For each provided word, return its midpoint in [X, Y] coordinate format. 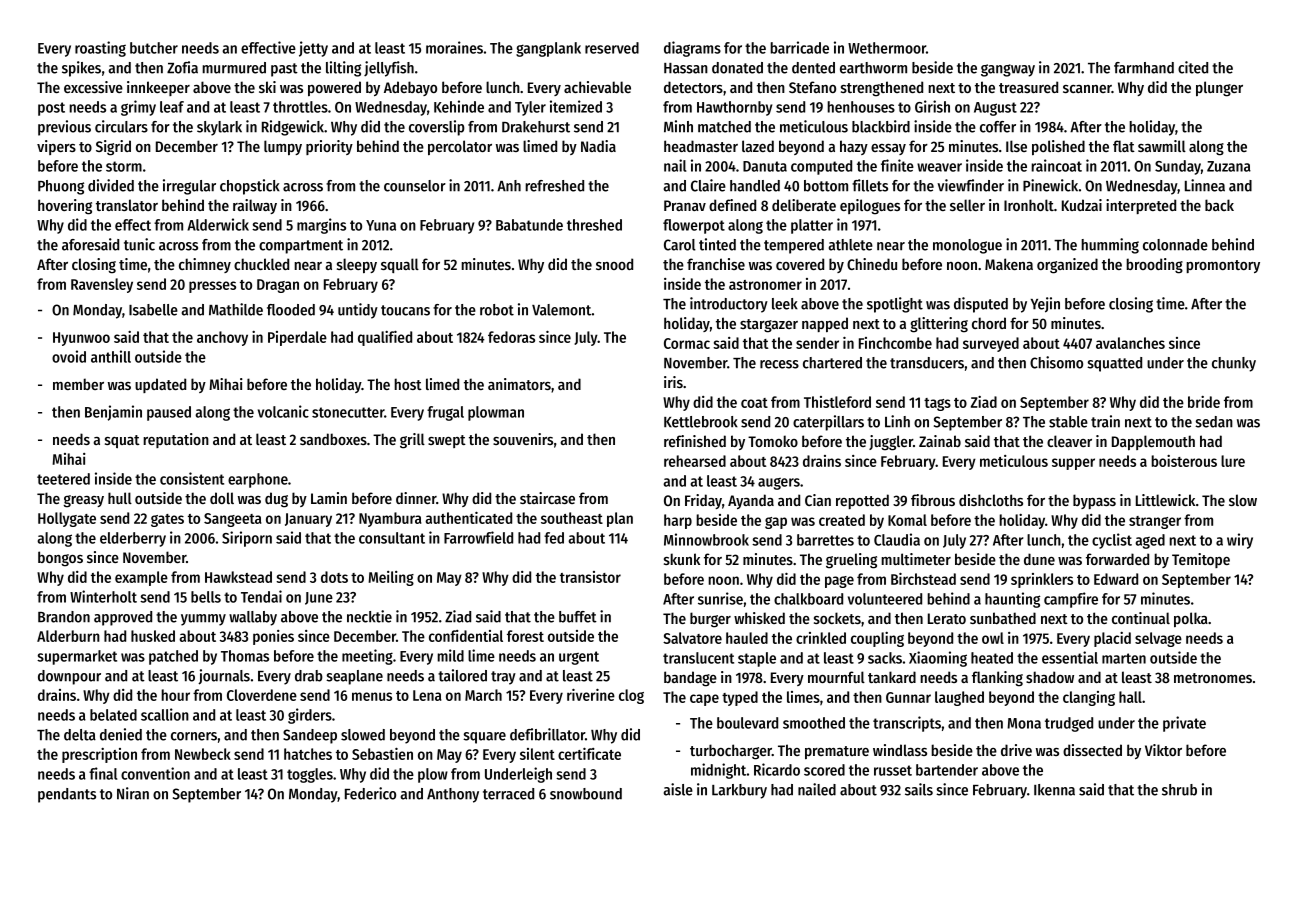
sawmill [1162, 146]
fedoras [511, 337]
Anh [509, 186]
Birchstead [923, 579]
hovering [65, 207]
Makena [1009, 264]
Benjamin [113, 413]
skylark [219, 128]
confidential [466, 636]
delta [80, 735]
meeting [367, 657]
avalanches [1130, 343]
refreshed [554, 186]
